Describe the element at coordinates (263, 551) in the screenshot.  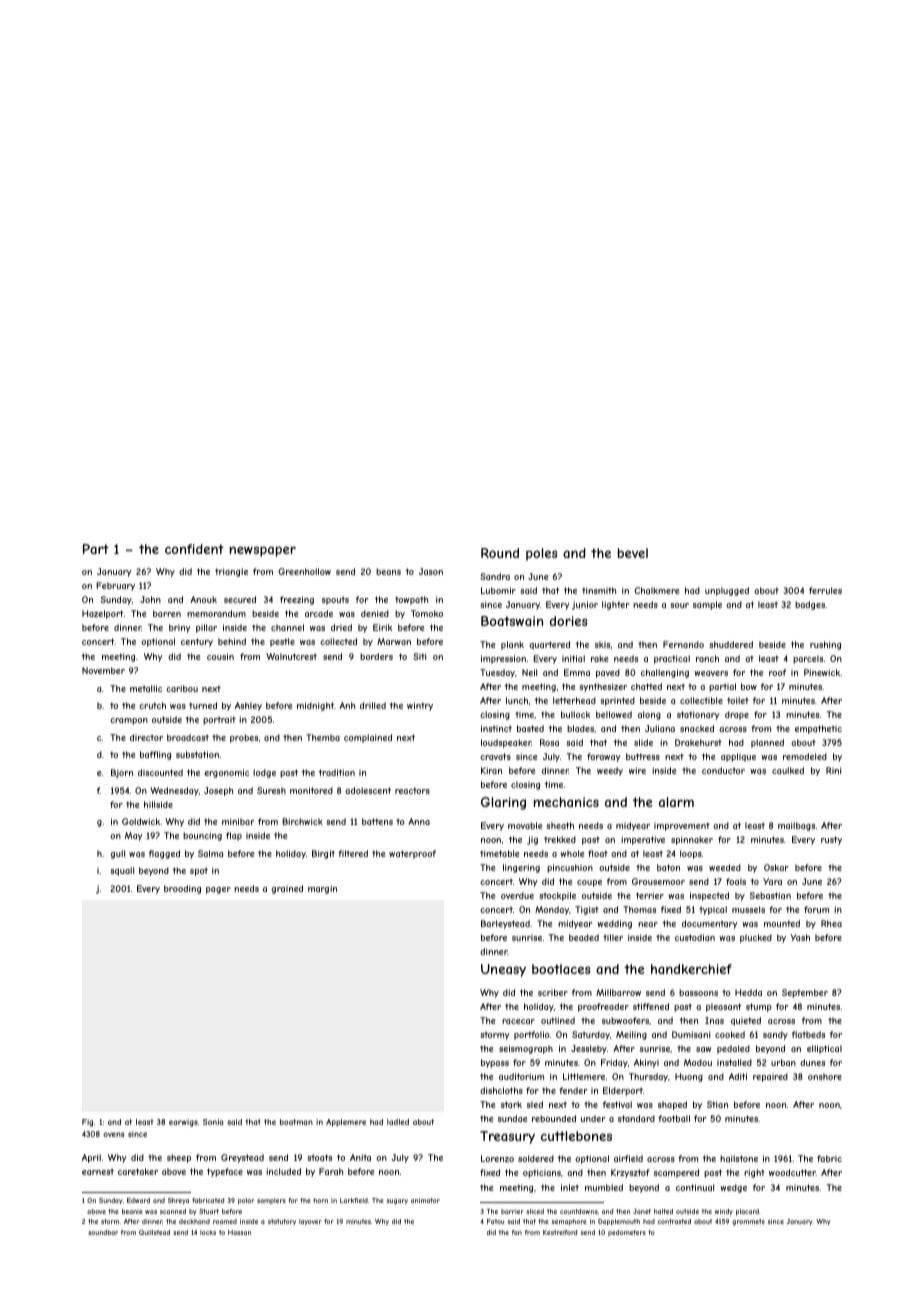
I see `newspaper` at that location.
